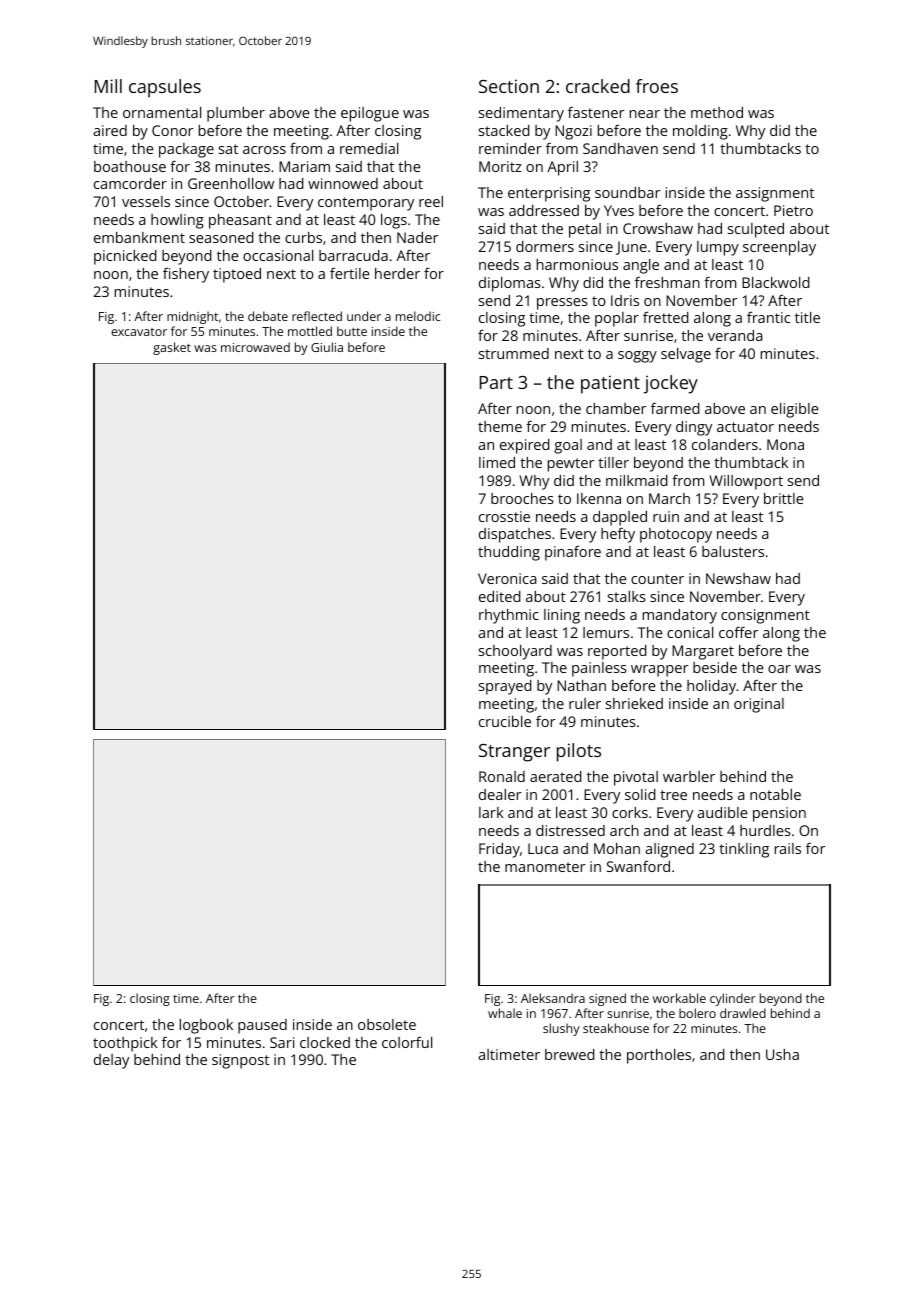 Image resolution: width=924 pixels, height=1308 pixels. What do you see at coordinates (723, 812) in the page?
I see `audible` at bounding box center [723, 812].
